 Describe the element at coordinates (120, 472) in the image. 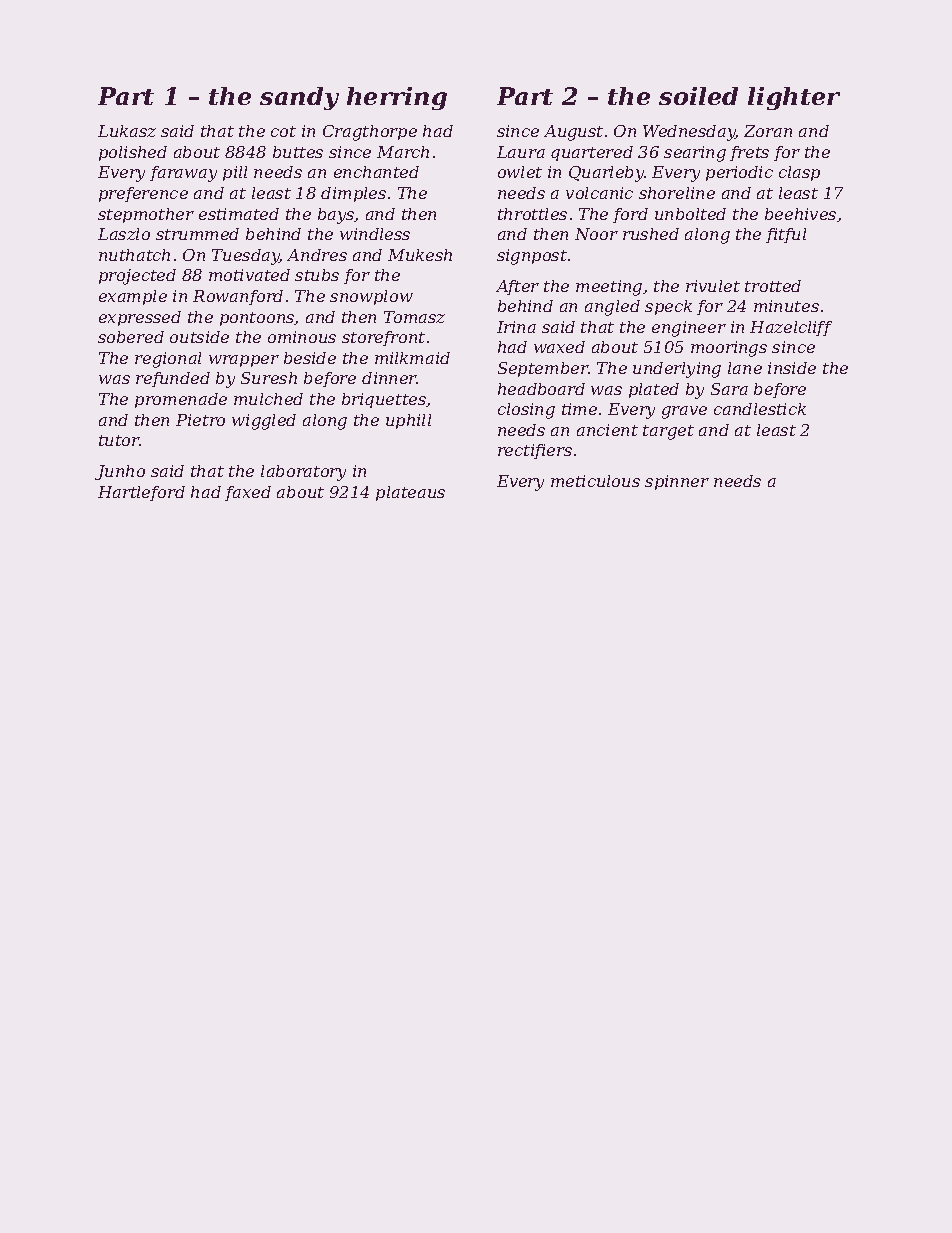

I see `Junho` at that location.
